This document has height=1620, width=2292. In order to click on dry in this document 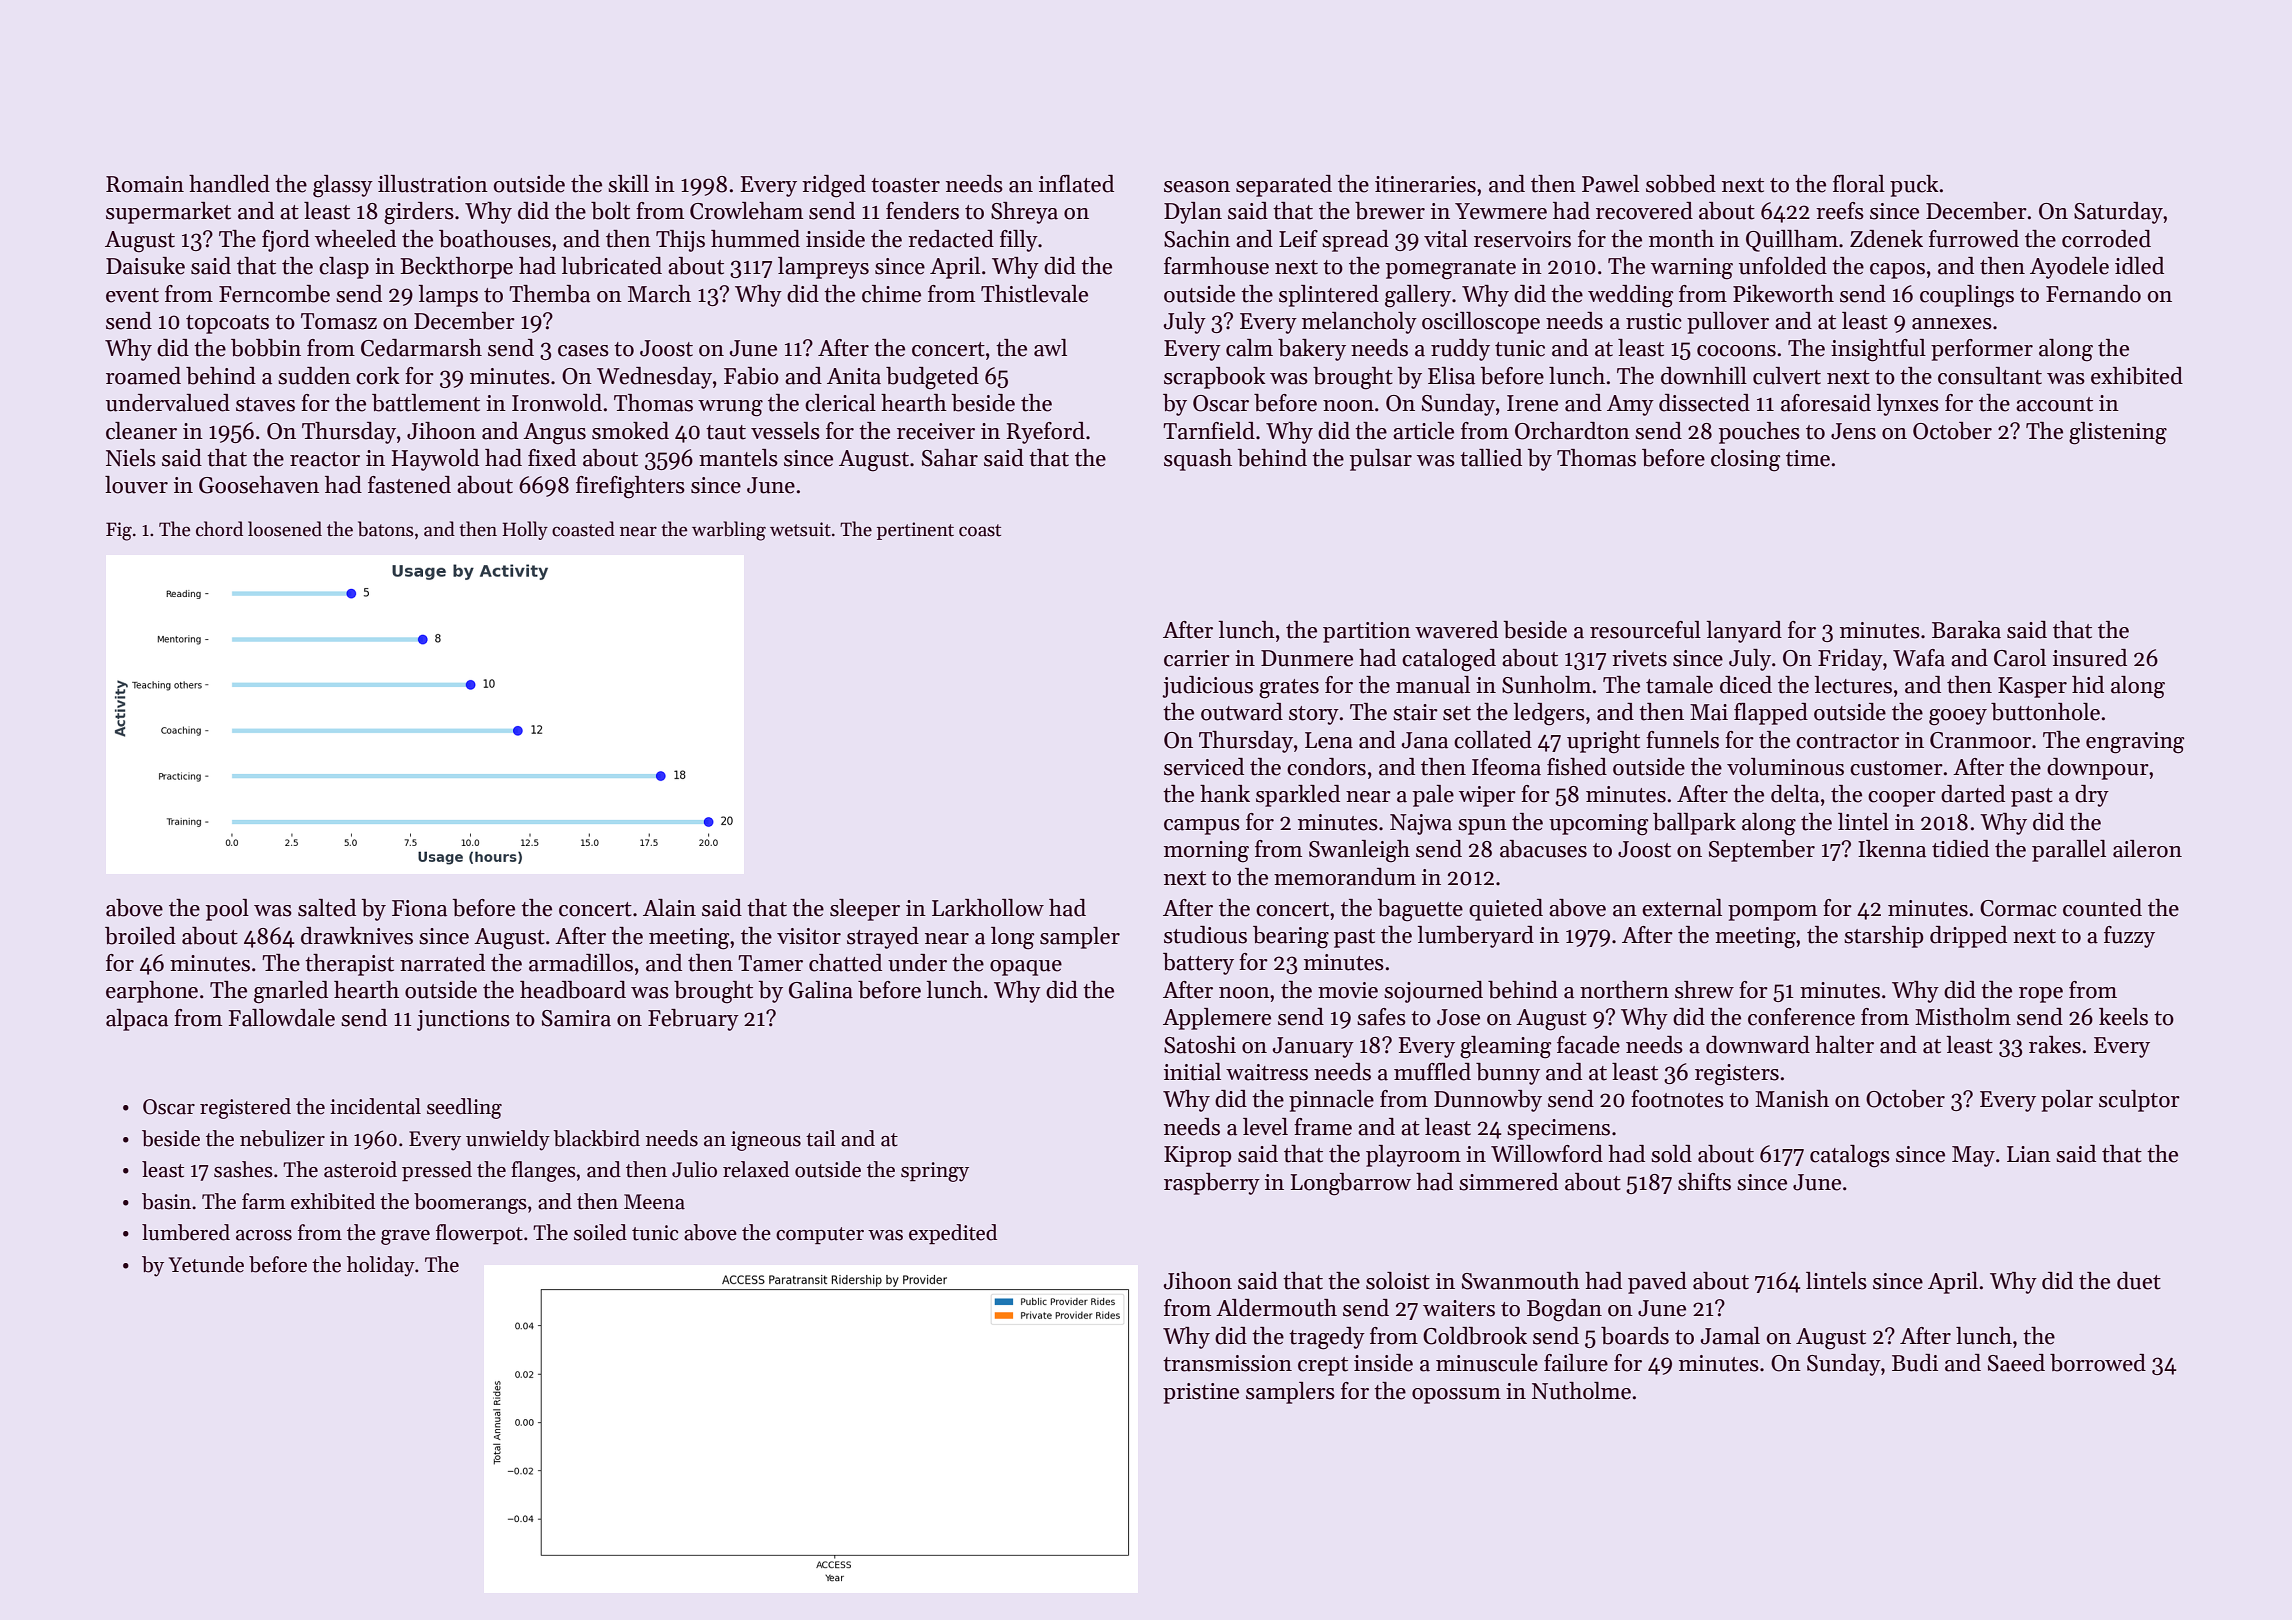, I will do `click(2092, 796)`.
